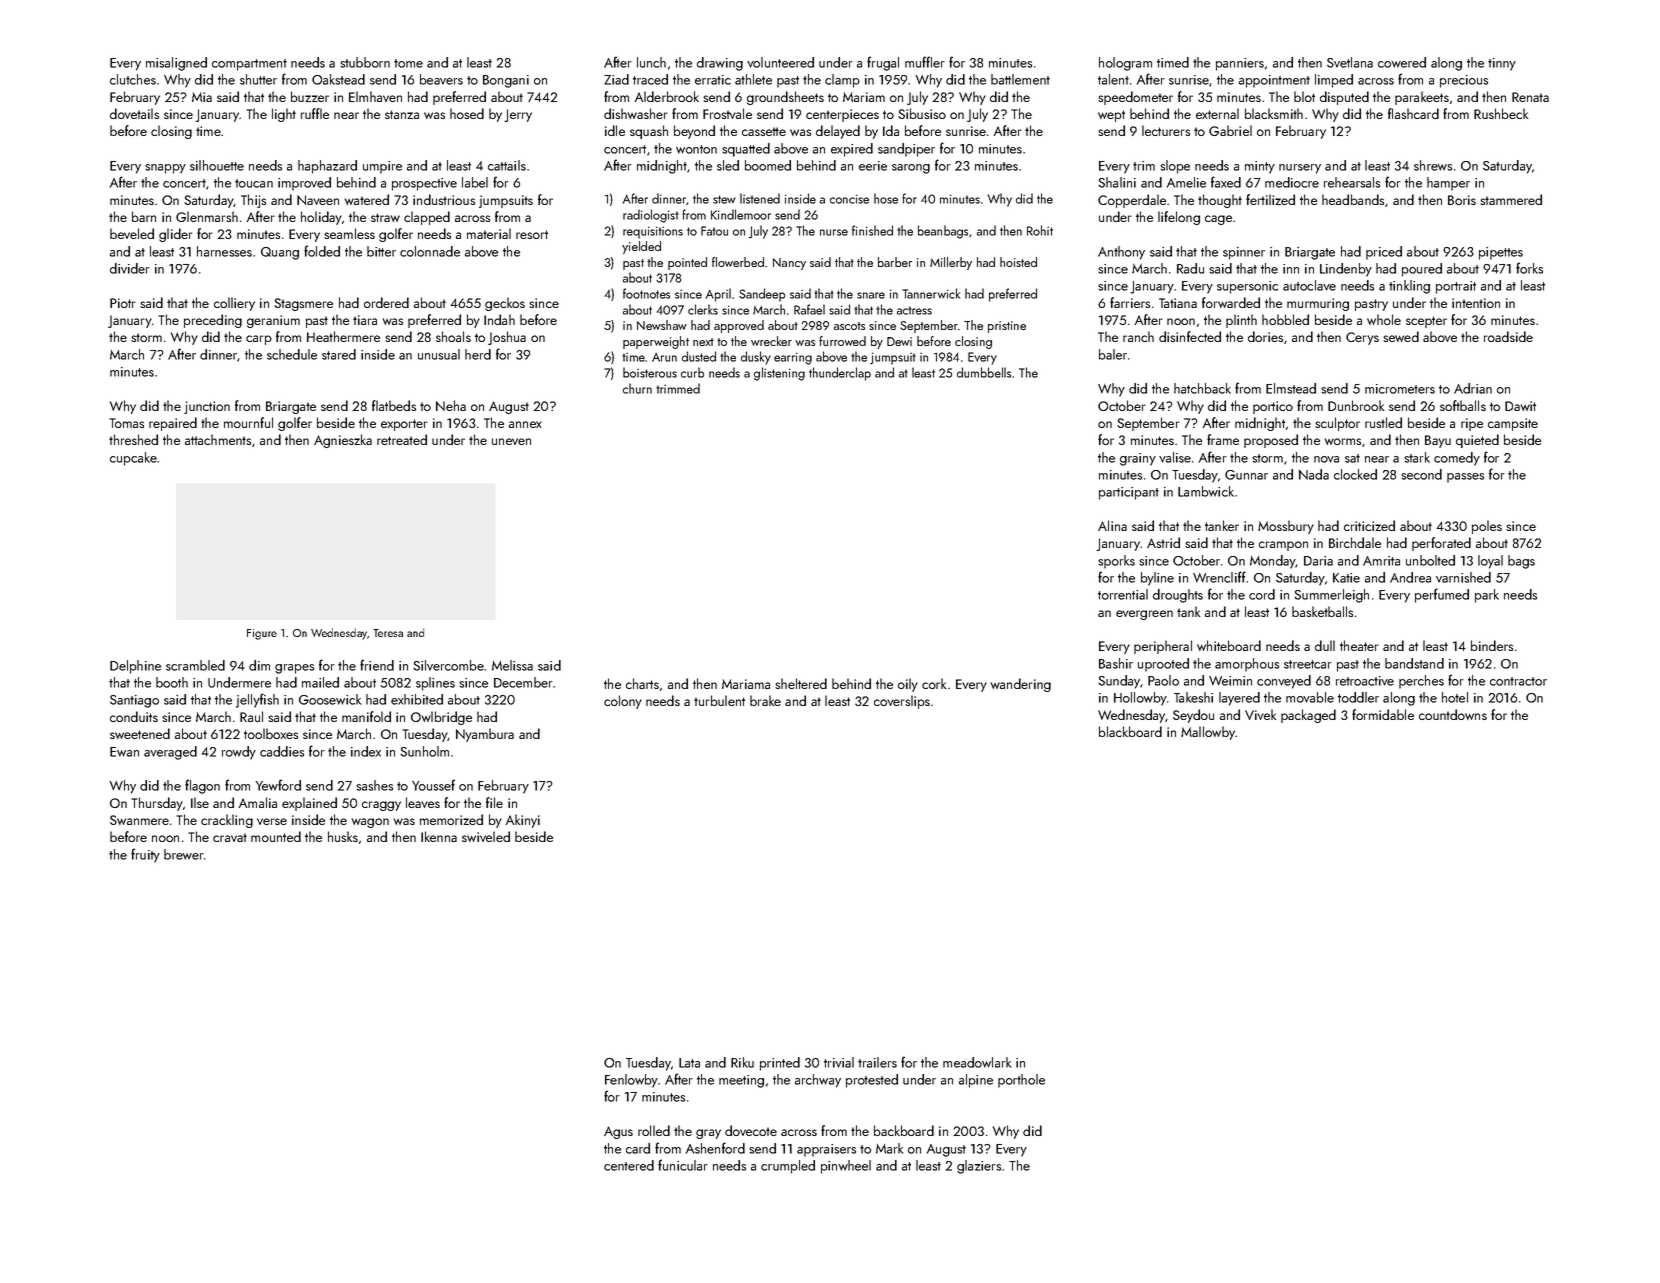  I want to click on idle, so click(615, 130).
